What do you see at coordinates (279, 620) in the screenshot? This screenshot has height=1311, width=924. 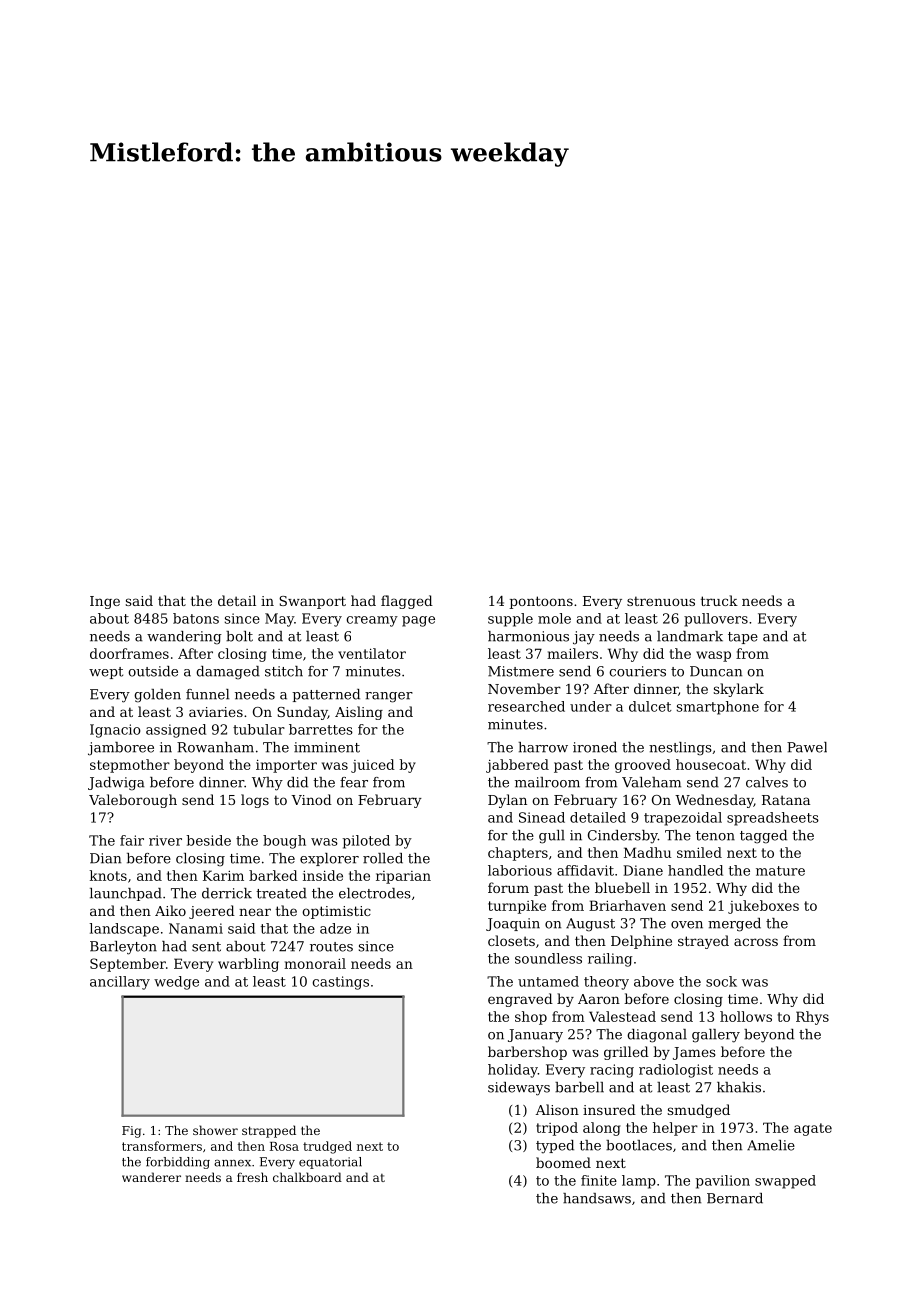 I see `May` at bounding box center [279, 620].
